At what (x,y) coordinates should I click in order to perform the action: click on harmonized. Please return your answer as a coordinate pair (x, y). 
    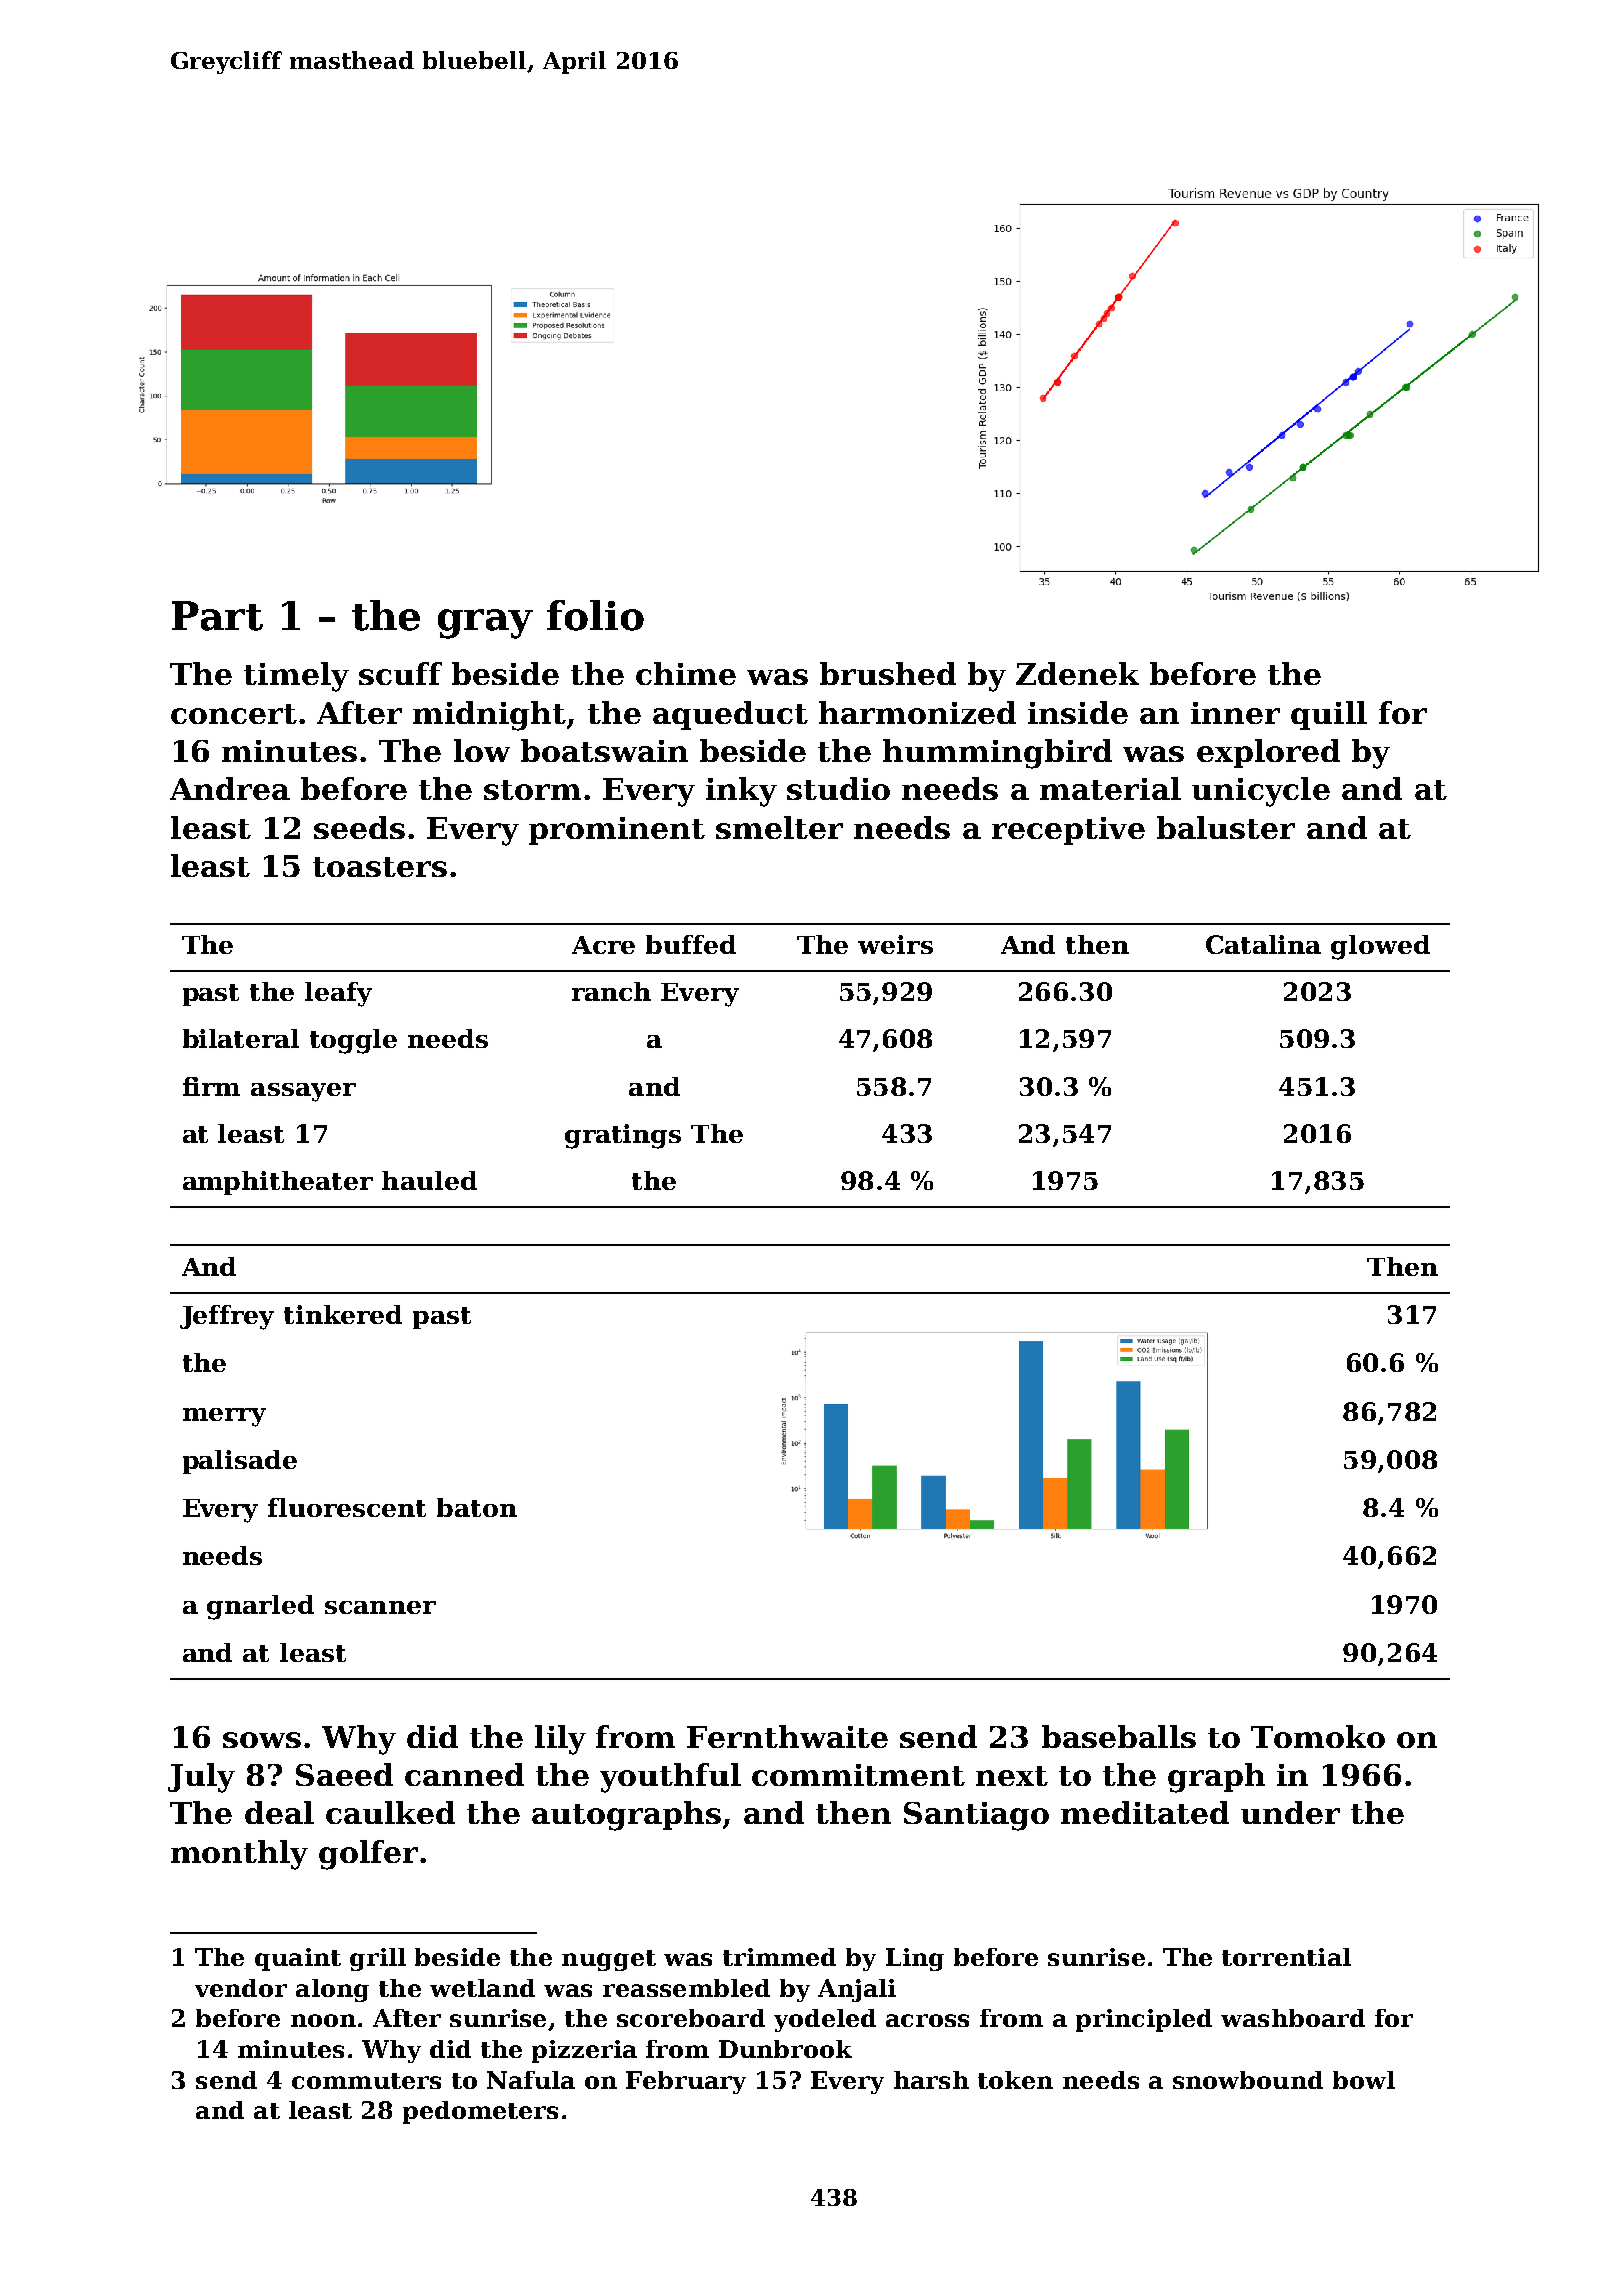
    Looking at the image, I should click on (917, 712).
